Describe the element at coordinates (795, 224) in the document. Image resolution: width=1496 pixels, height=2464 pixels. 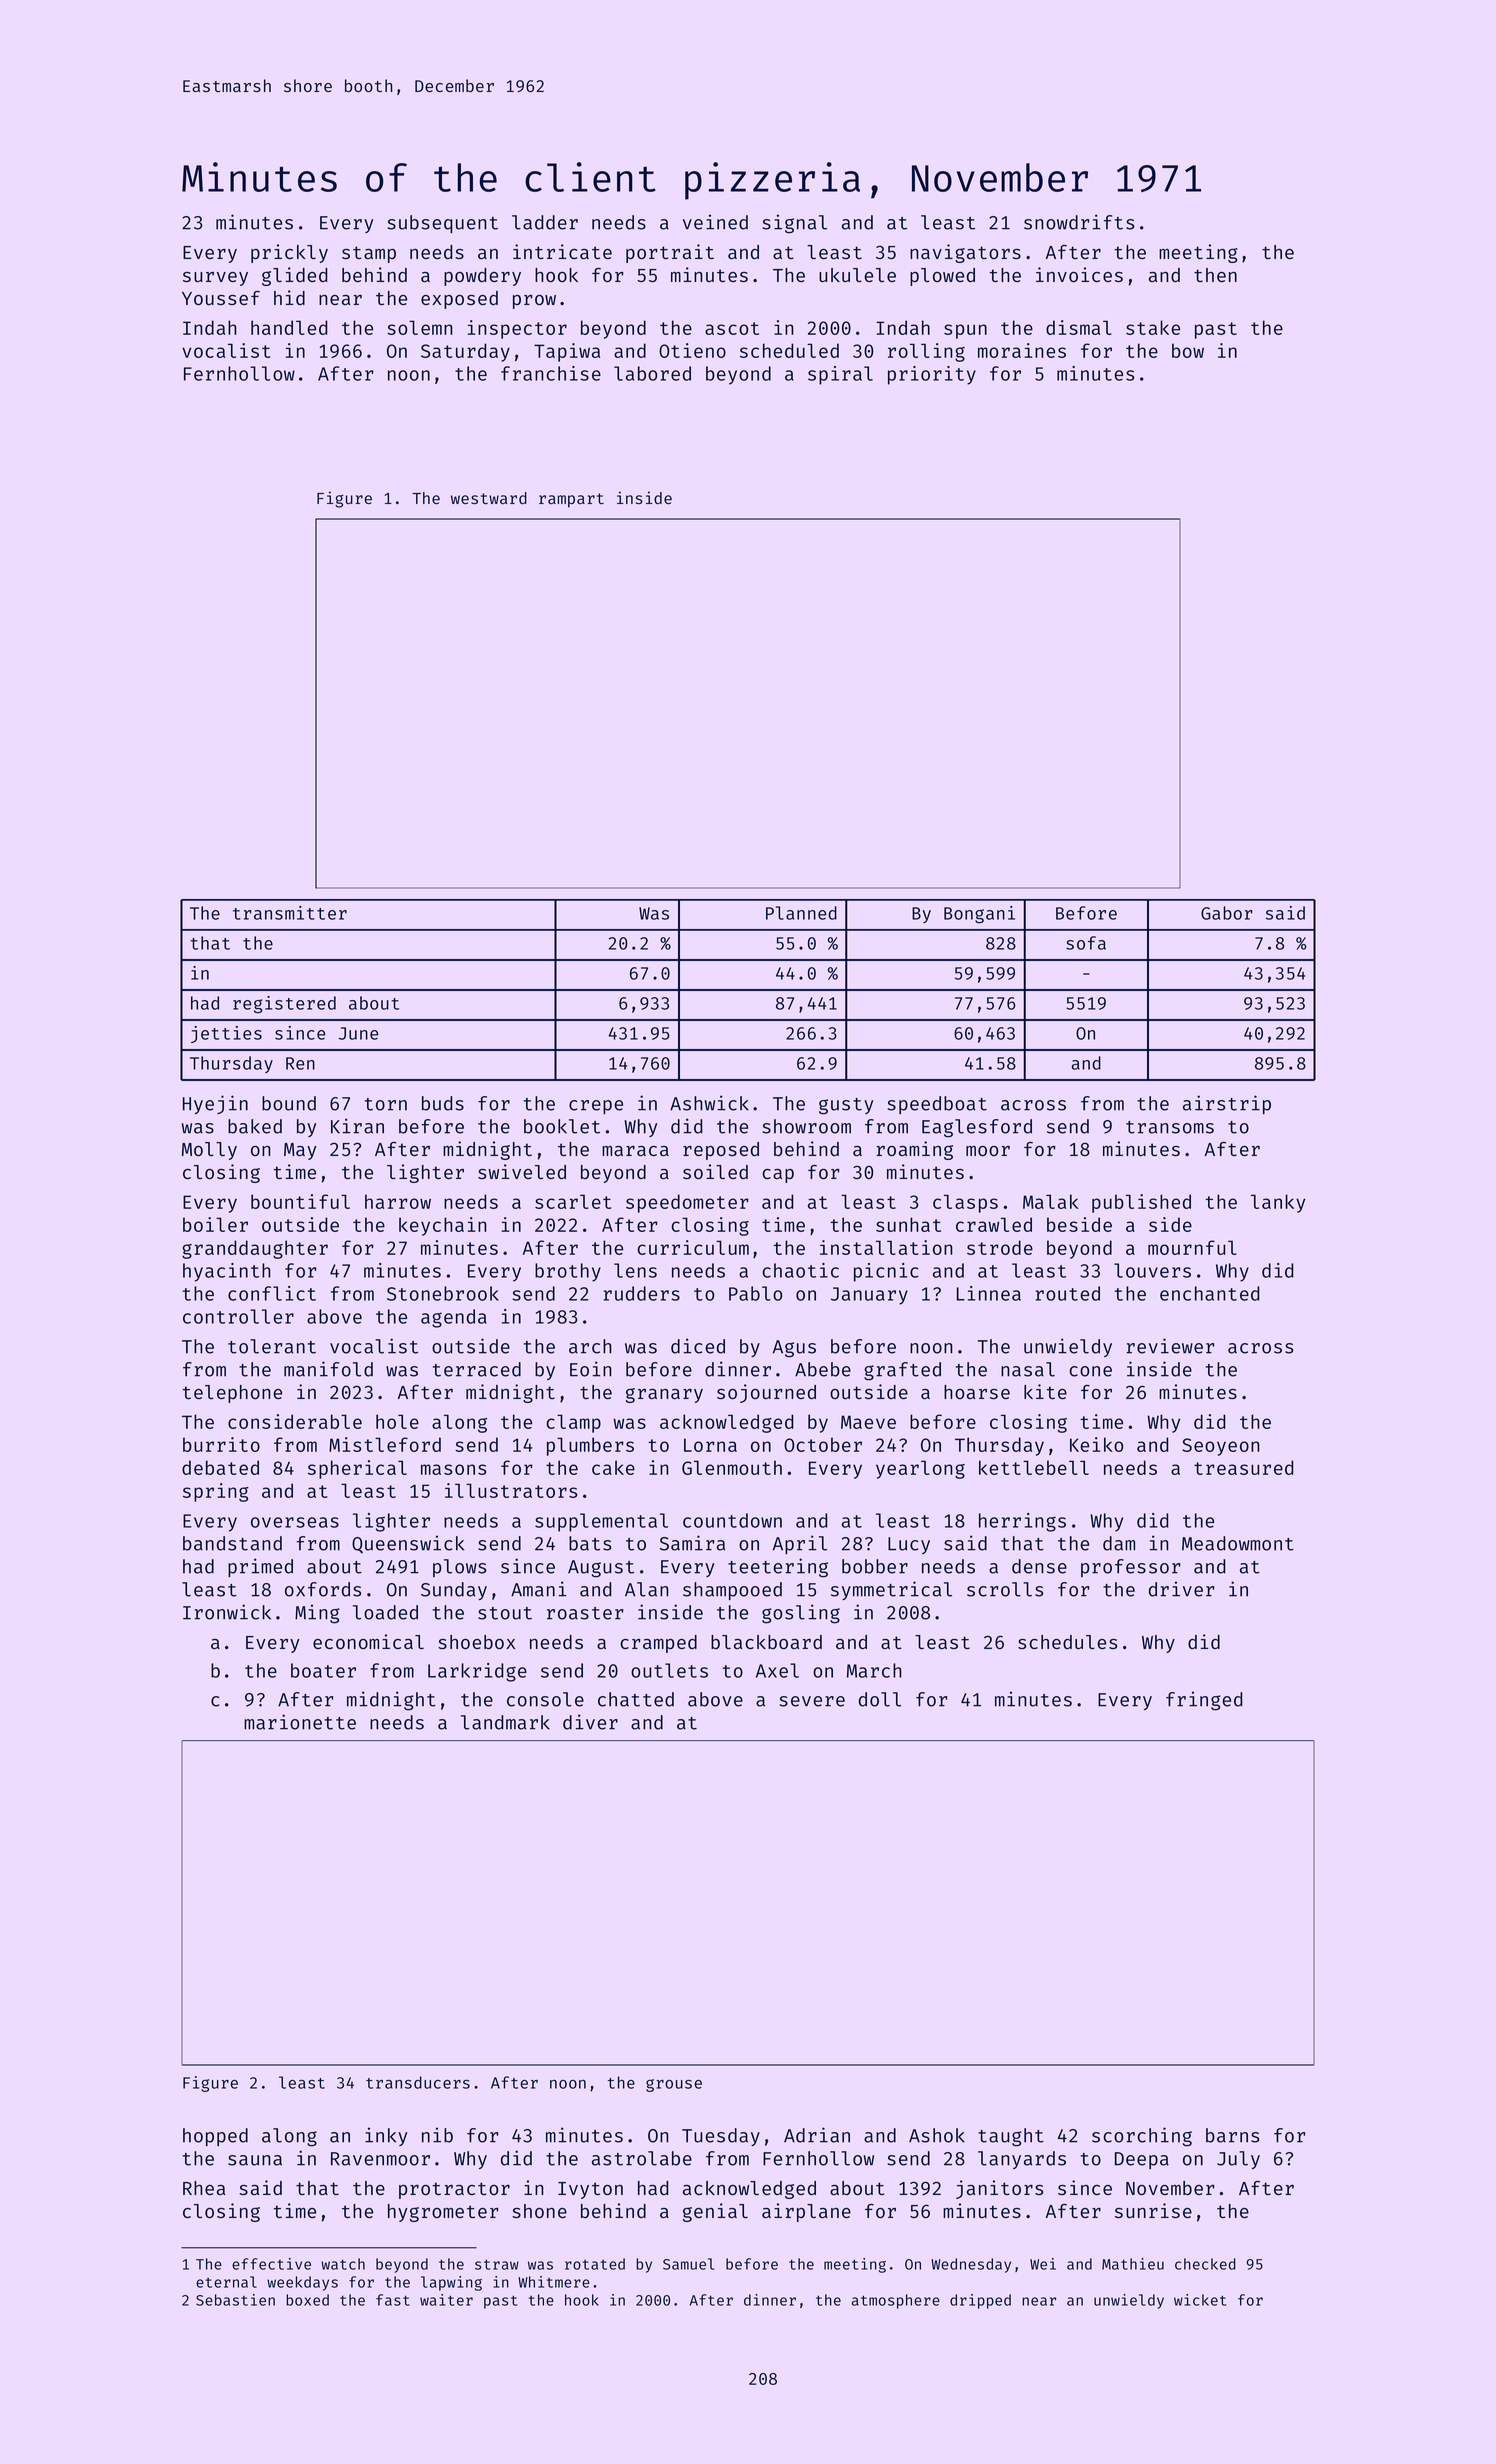
I see `signal` at that location.
